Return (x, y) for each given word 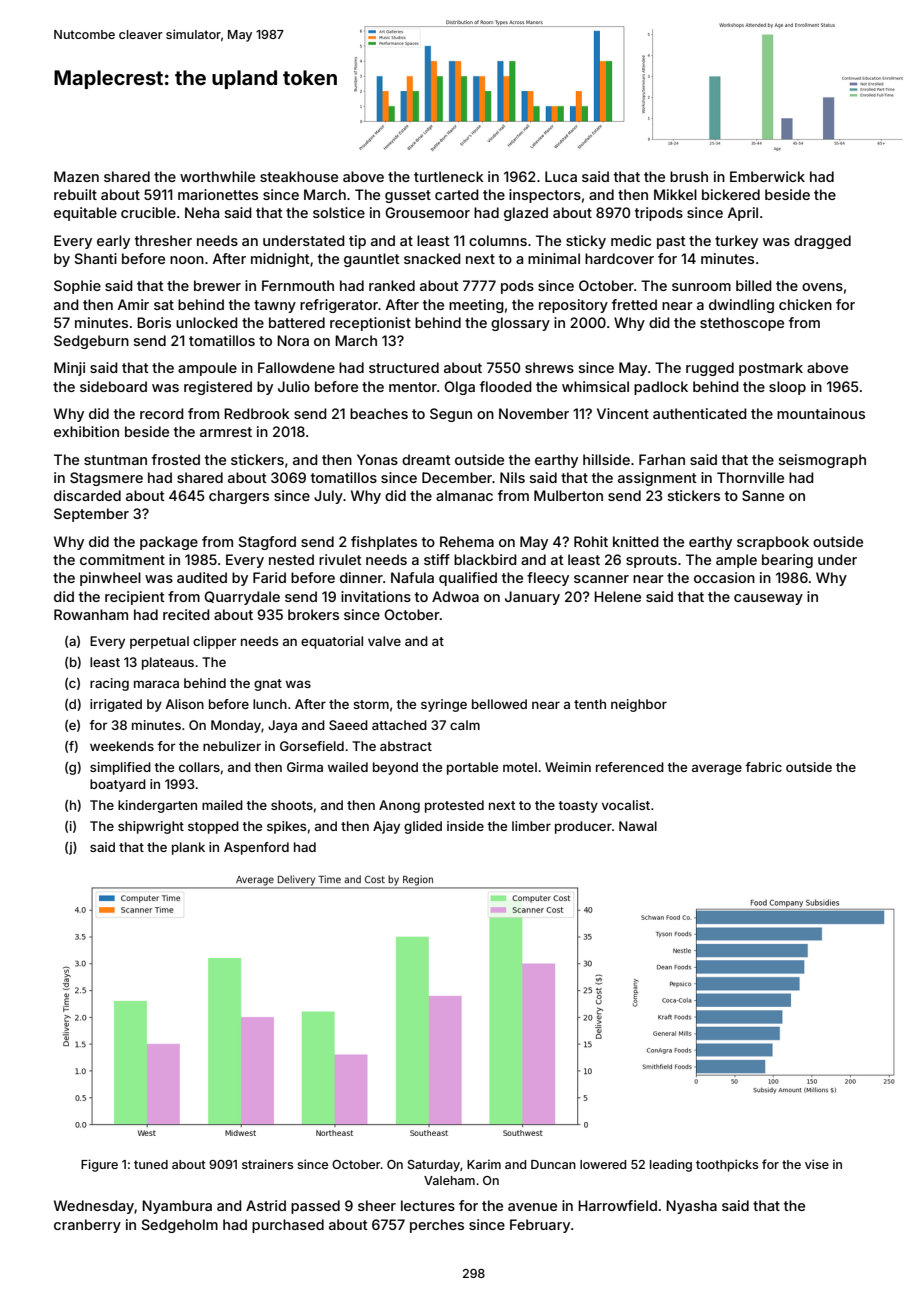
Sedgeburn (91, 342)
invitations (376, 596)
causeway (768, 599)
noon (187, 260)
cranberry (87, 1226)
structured (404, 367)
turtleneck (449, 176)
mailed (222, 805)
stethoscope (742, 324)
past (671, 242)
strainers (267, 1164)
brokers (313, 614)
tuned (151, 1164)
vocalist (626, 805)
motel (520, 767)
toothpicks (727, 1165)
